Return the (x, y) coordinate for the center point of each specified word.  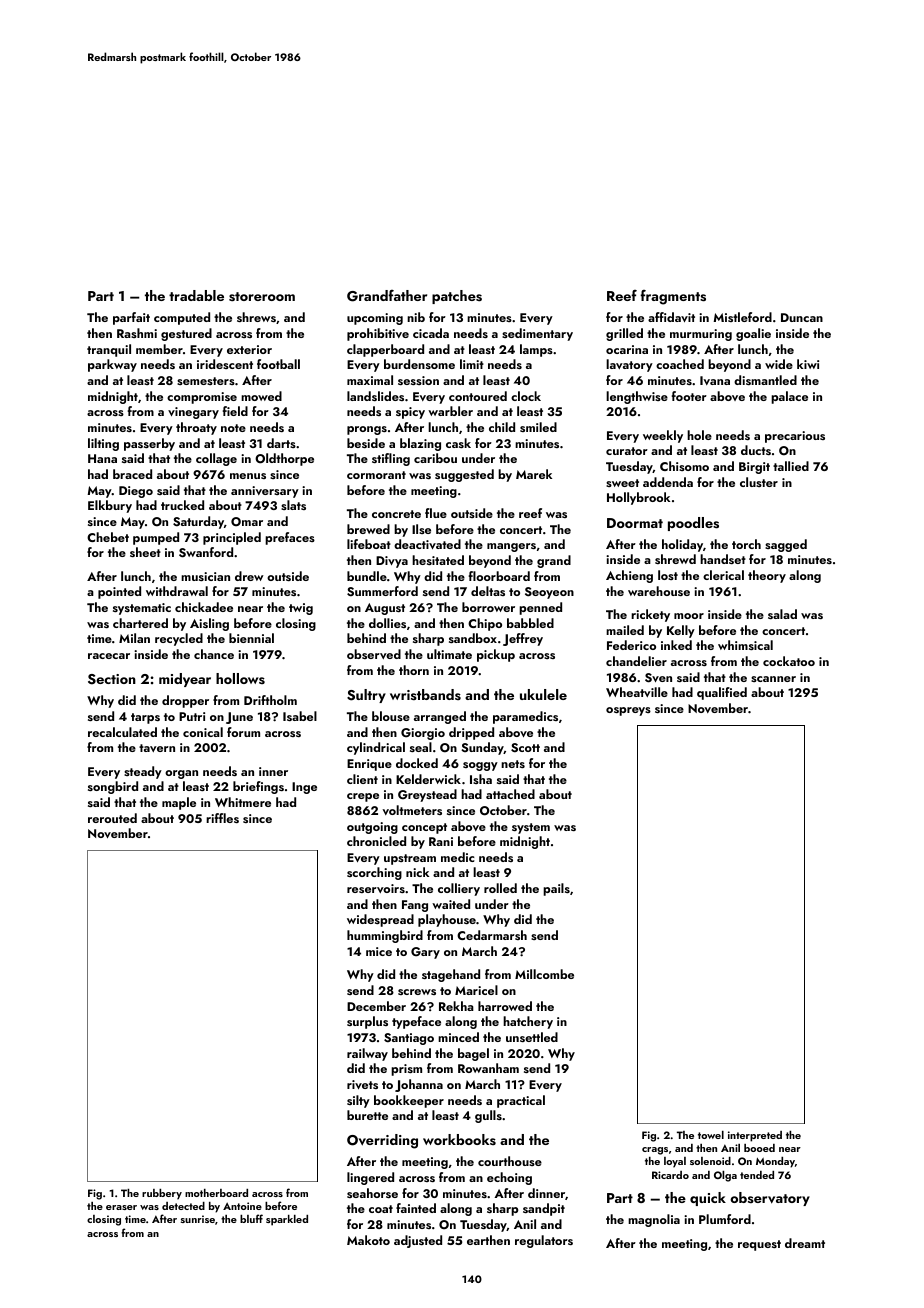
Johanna (419, 1085)
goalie (753, 334)
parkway (112, 365)
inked (676, 645)
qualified (722, 693)
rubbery (162, 1194)
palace (789, 397)
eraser (121, 1207)
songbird (113, 787)
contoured (478, 396)
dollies (387, 623)
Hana (102, 458)
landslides (375, 396)
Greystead (427, 795)
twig (301, 609)
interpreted (755, 1136)
